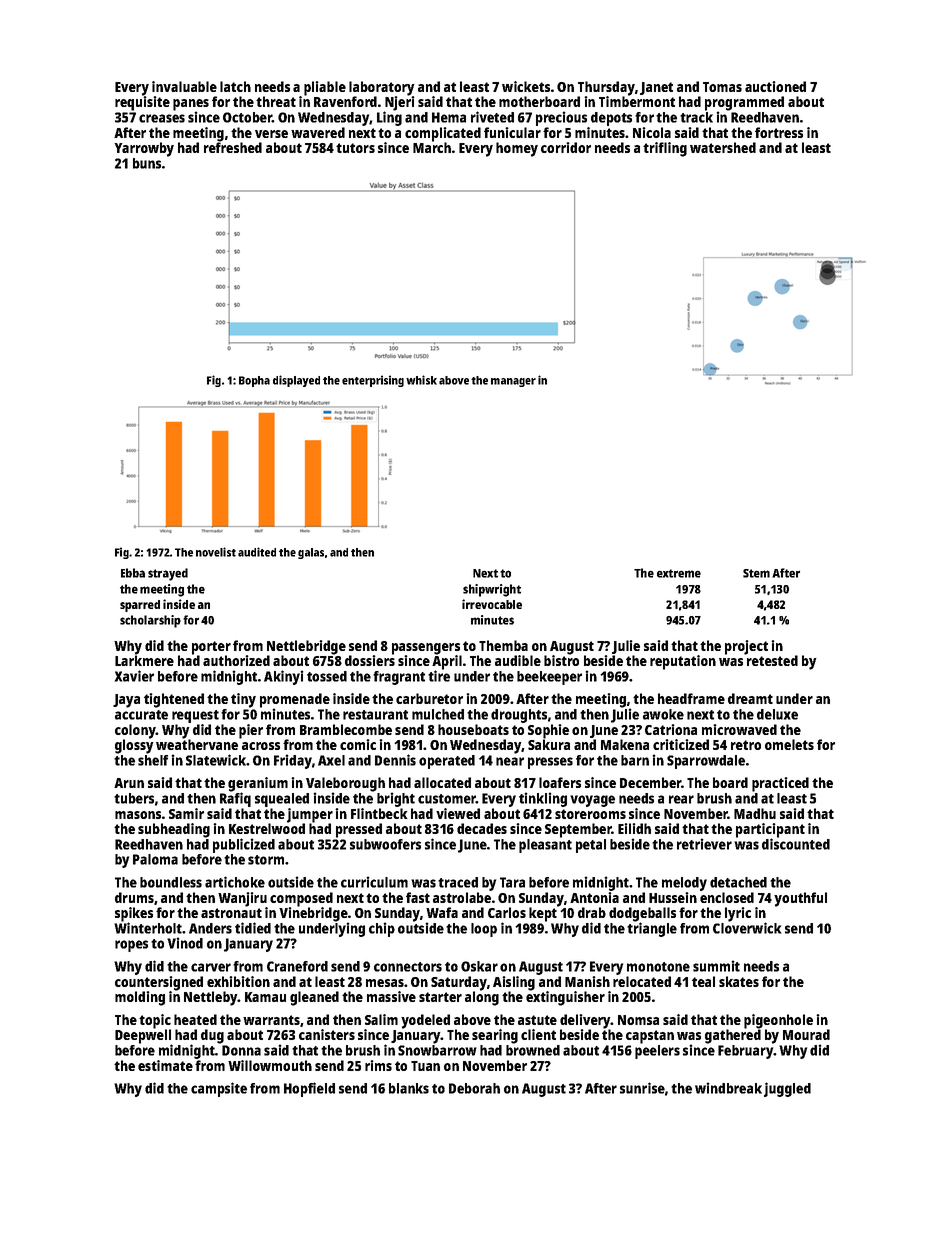 Image resolution: width=952 pixels, height=1233 pixels. I want to click on enterprising, so click(373, 381).
